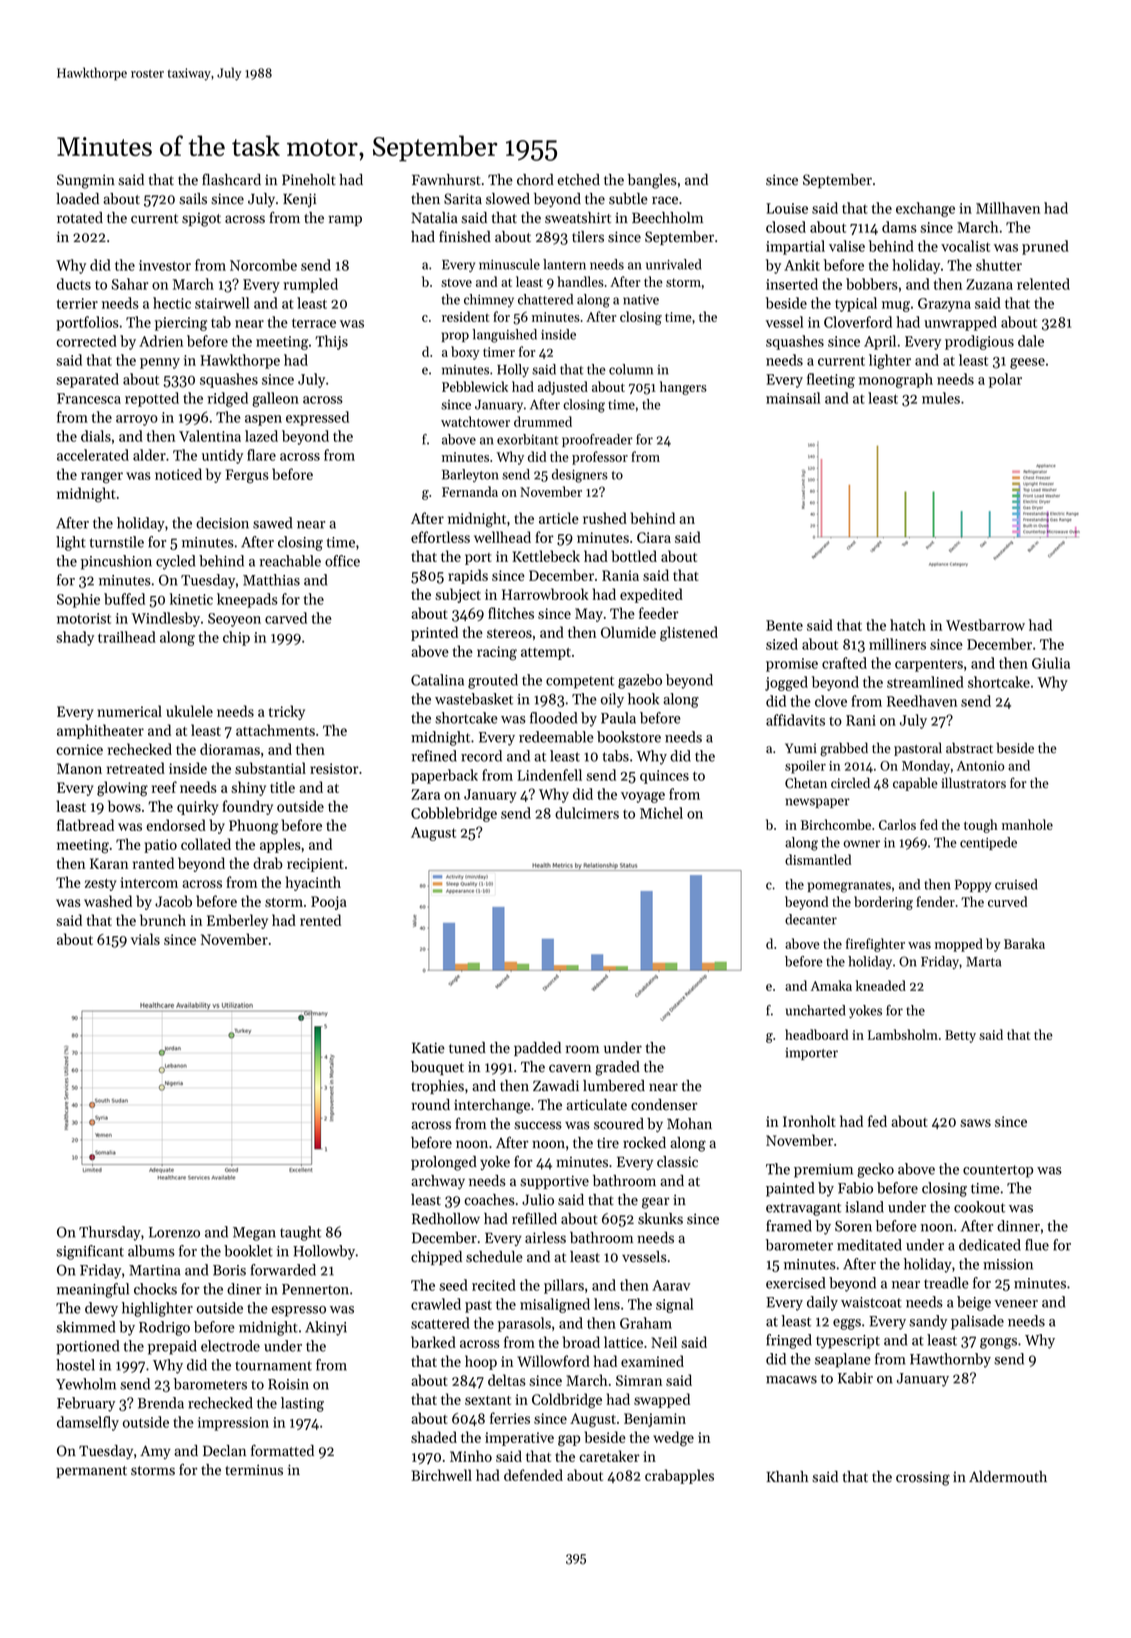  What do you see at coordinates (985, 625) in the screenshot?
I see `Westbarrow` at bounding box center [985, 625].
